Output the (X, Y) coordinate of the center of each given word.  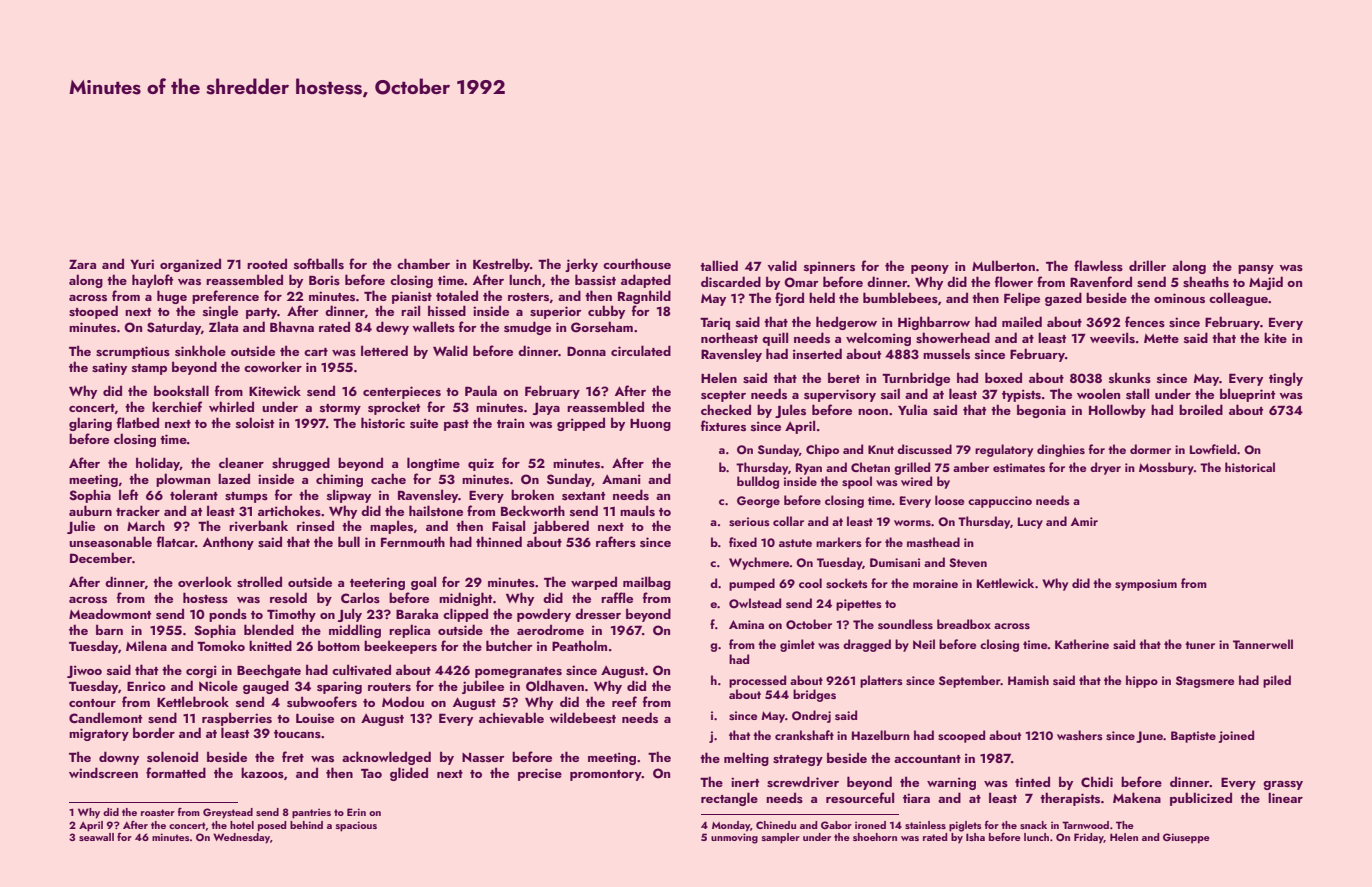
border (154, 732)
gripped (581, 424)
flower (1014, 281)
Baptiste (1193, 737)
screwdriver (803, 782)
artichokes (289, 510)
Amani (621, 479)
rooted (267, 263)
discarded (731, 282)
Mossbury (1166, 468)
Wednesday (241, 838)
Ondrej (811, 716)
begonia (1041, 411)
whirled (231, 406)
